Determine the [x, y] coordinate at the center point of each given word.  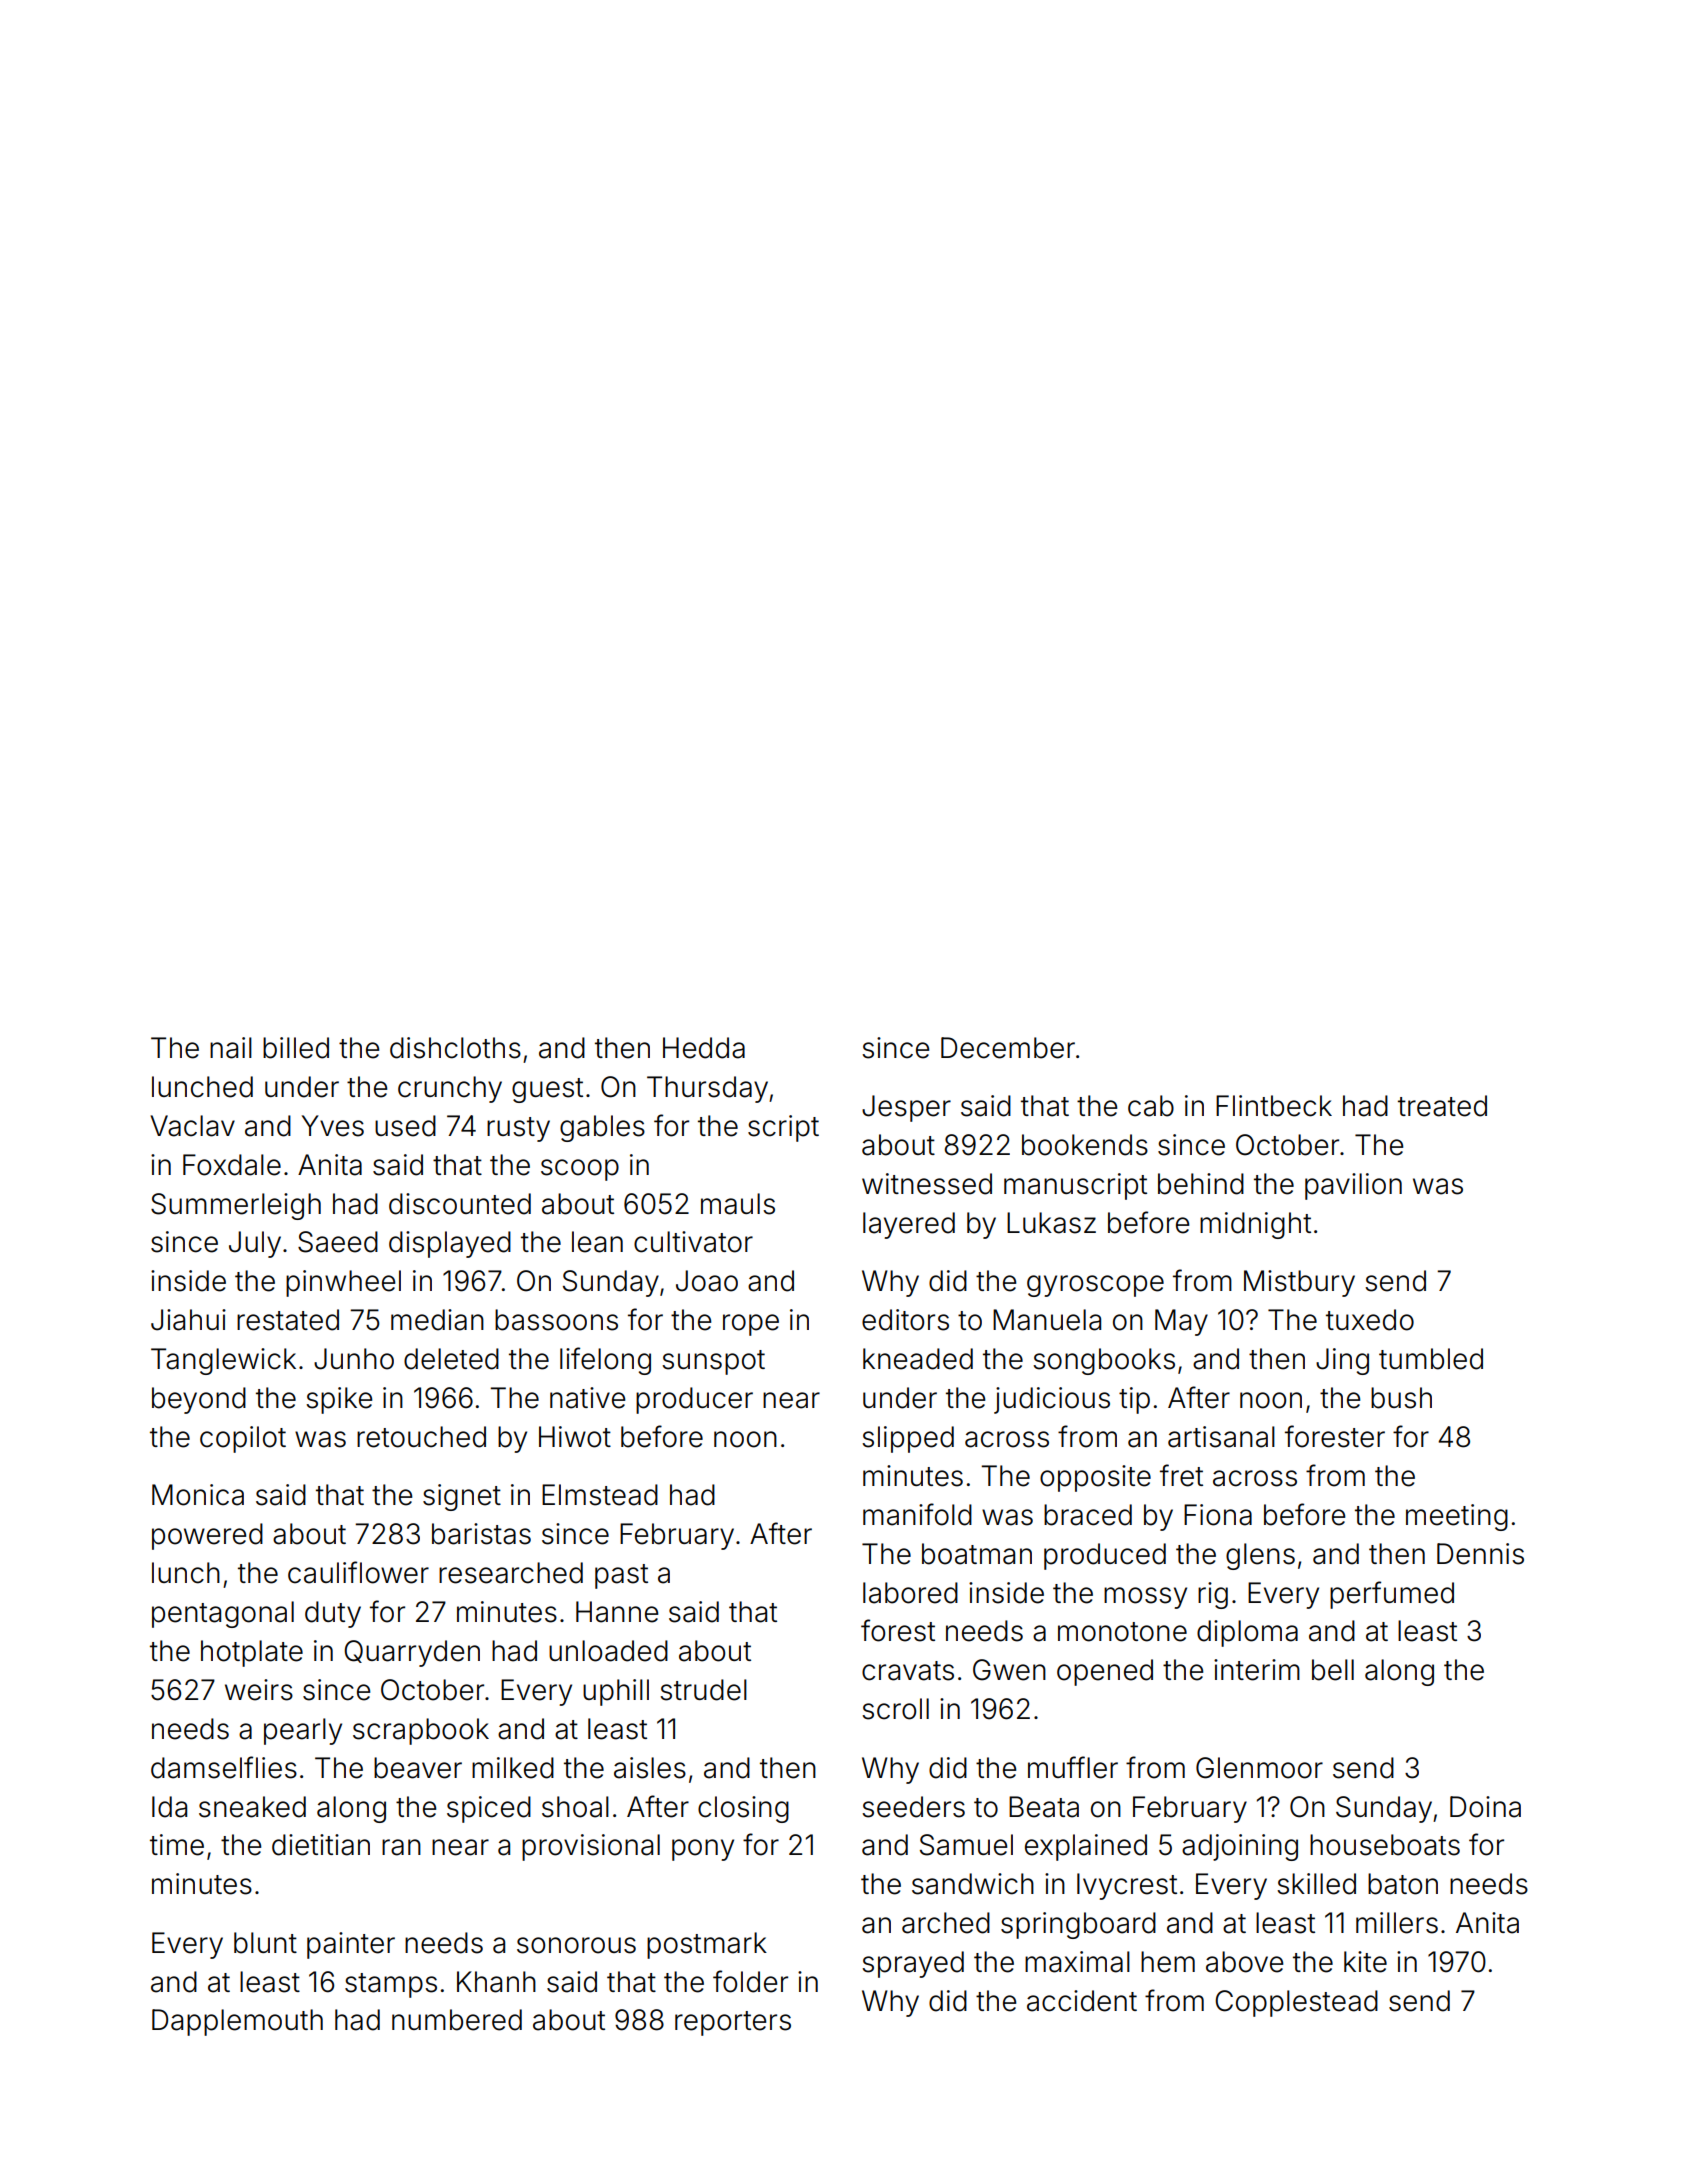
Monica [198, 1495]
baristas [481, 1534]
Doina [1485, 1807]
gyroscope [1095, 1286]
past [621, 1576]
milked [513, 1768]
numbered [457, 2020]
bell [1333, 1670]
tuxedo [1370, 1320]
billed [296, 1048]
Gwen [1009, 1670]
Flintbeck [1274, 1106]
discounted [460, 1204]
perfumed [1392, 1595]
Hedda [704, 1048]
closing [743, 1809]
